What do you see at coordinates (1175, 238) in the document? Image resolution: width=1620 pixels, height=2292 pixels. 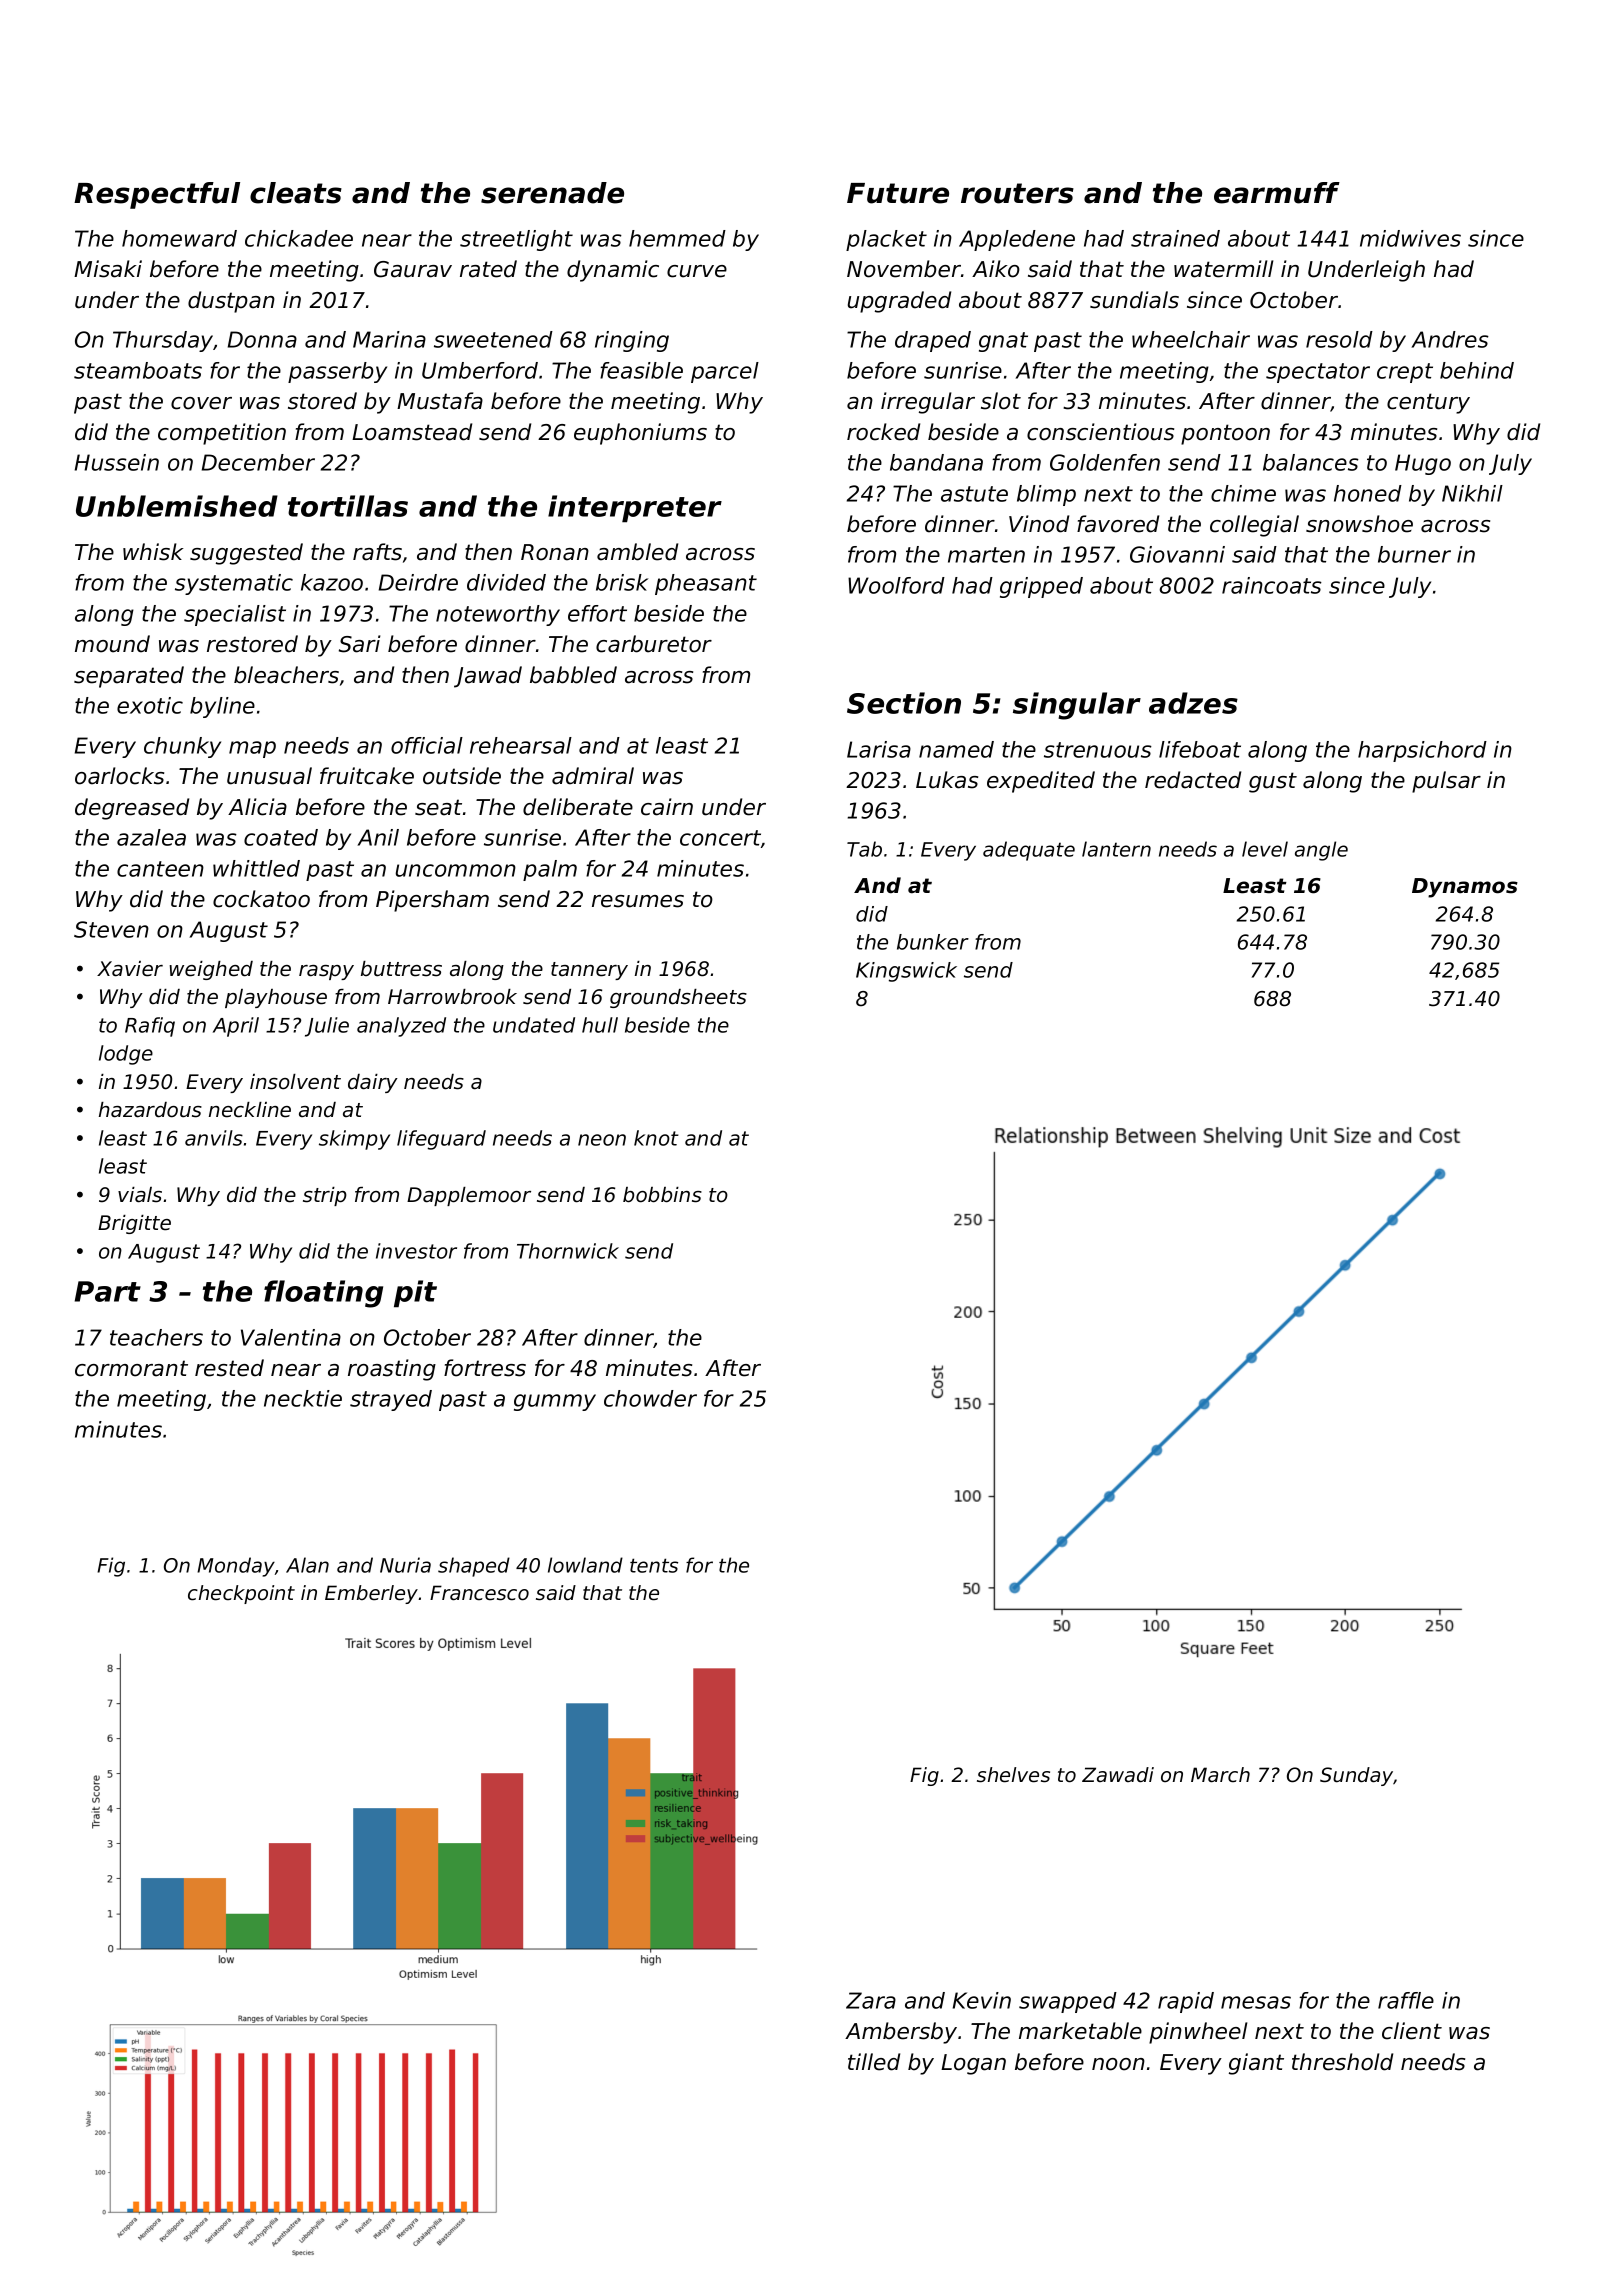 I see `strained` at bounding box center [1175, 238].
